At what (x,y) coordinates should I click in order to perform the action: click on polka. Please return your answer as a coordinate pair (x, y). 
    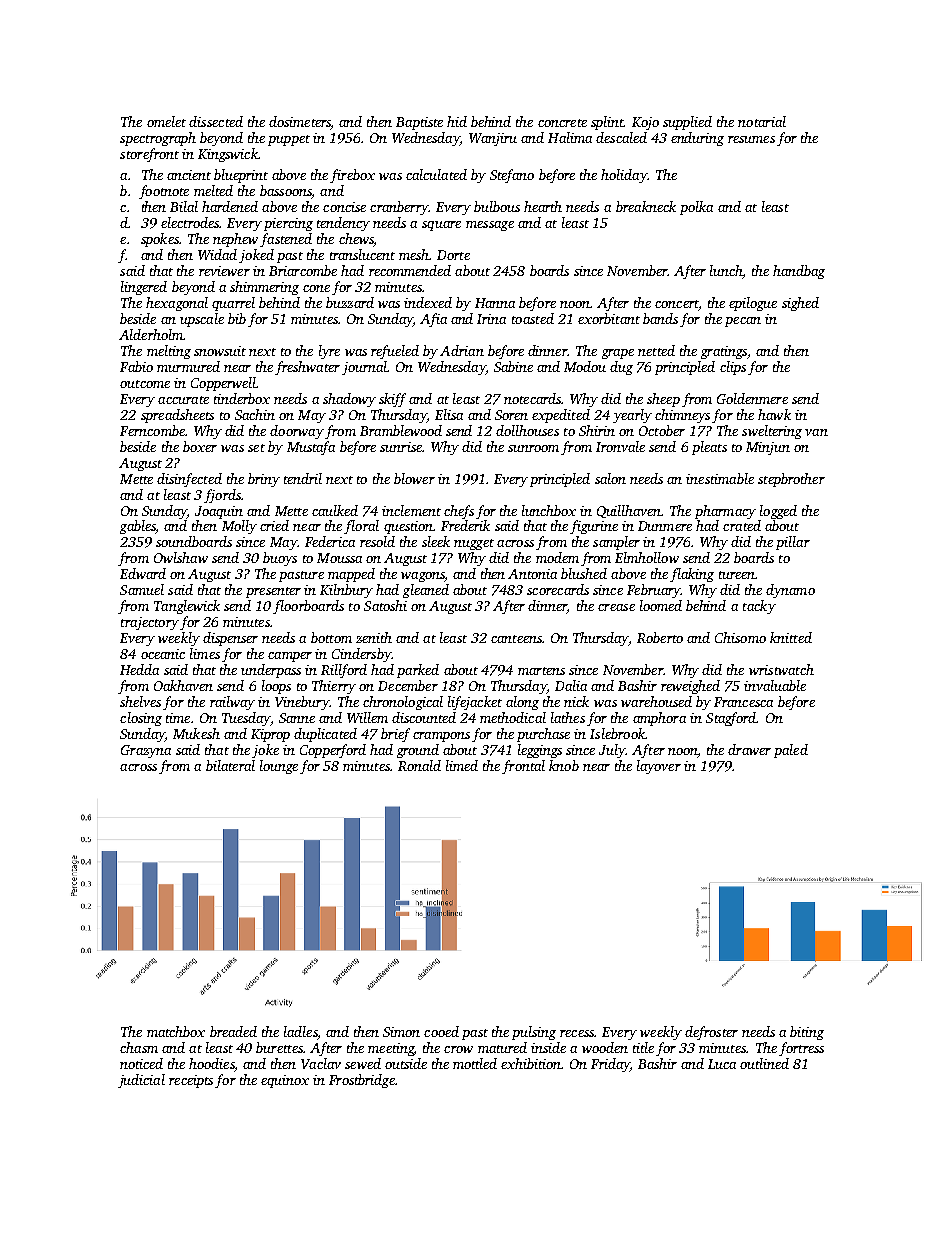
    Looking at the image, I should click on (696, 208).
